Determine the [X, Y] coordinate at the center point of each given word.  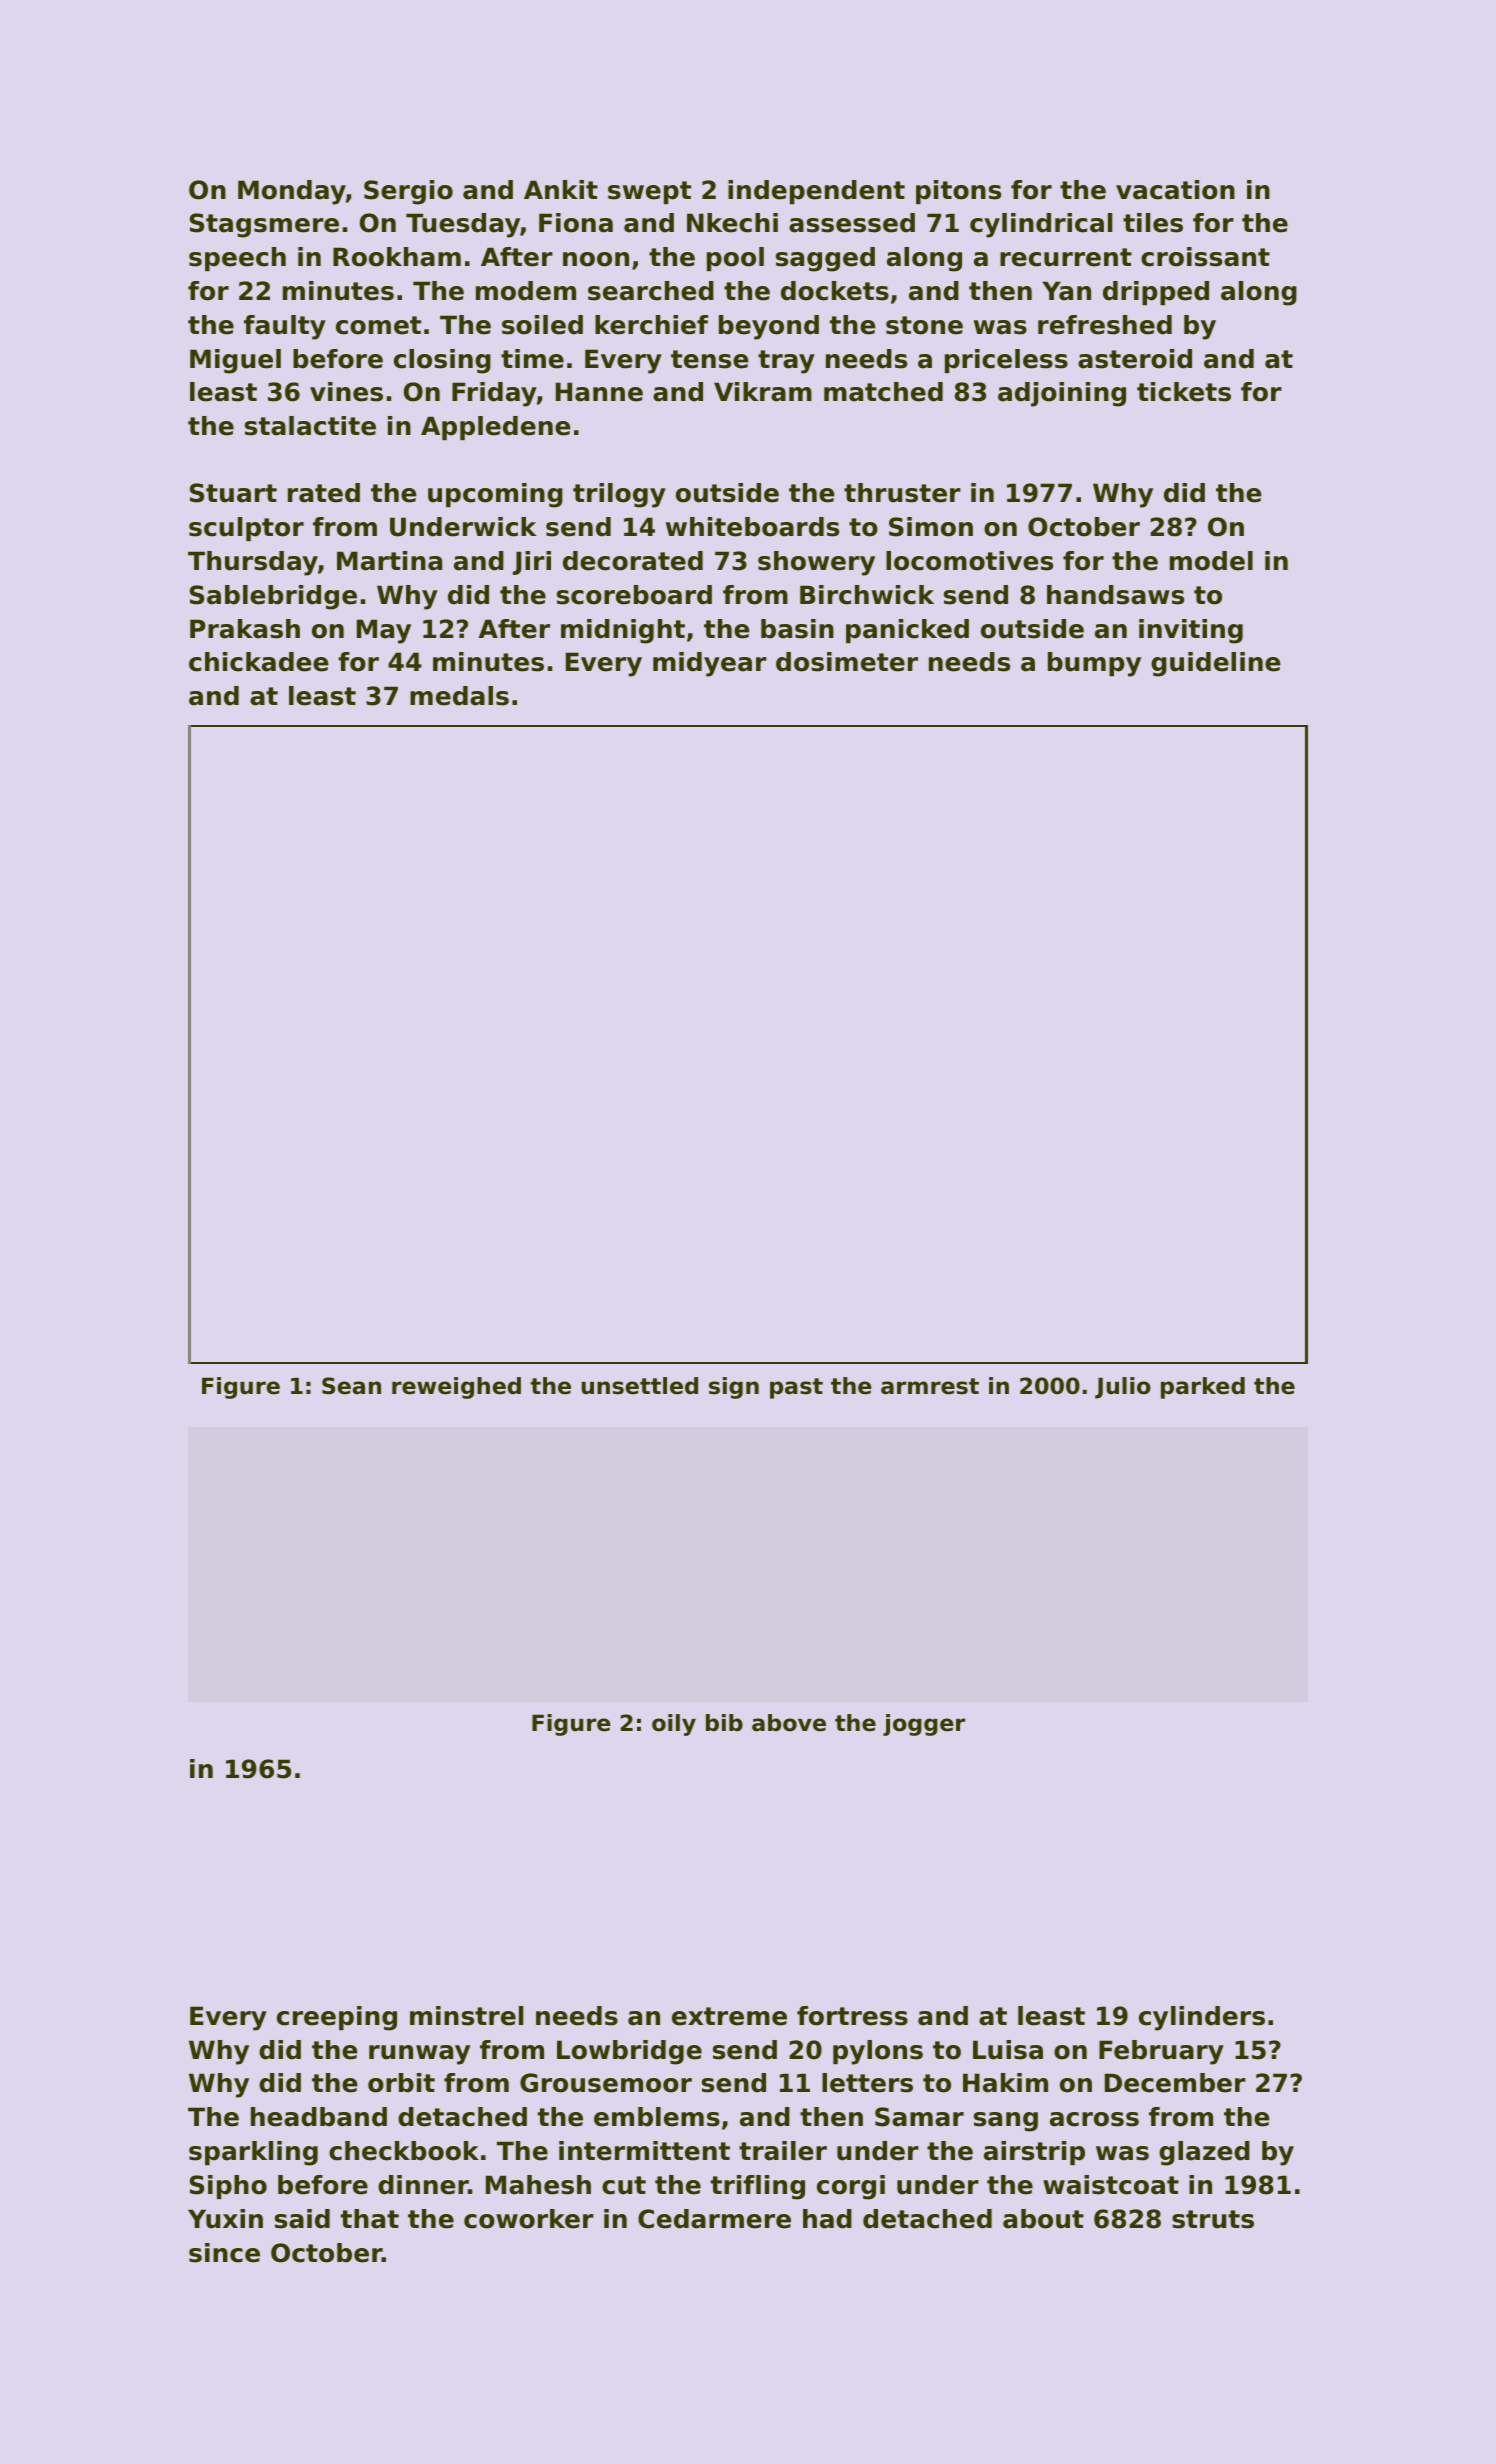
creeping [337, 2018]
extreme [729, 2016]
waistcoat [1111, 2185]
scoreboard [634, 595]
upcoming [495, 495]
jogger [924, 1725]
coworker [529, 2219]
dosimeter [847, 662]
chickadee [259, 662]
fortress [852, 2016]
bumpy [1094, 664]
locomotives [969, 561]
